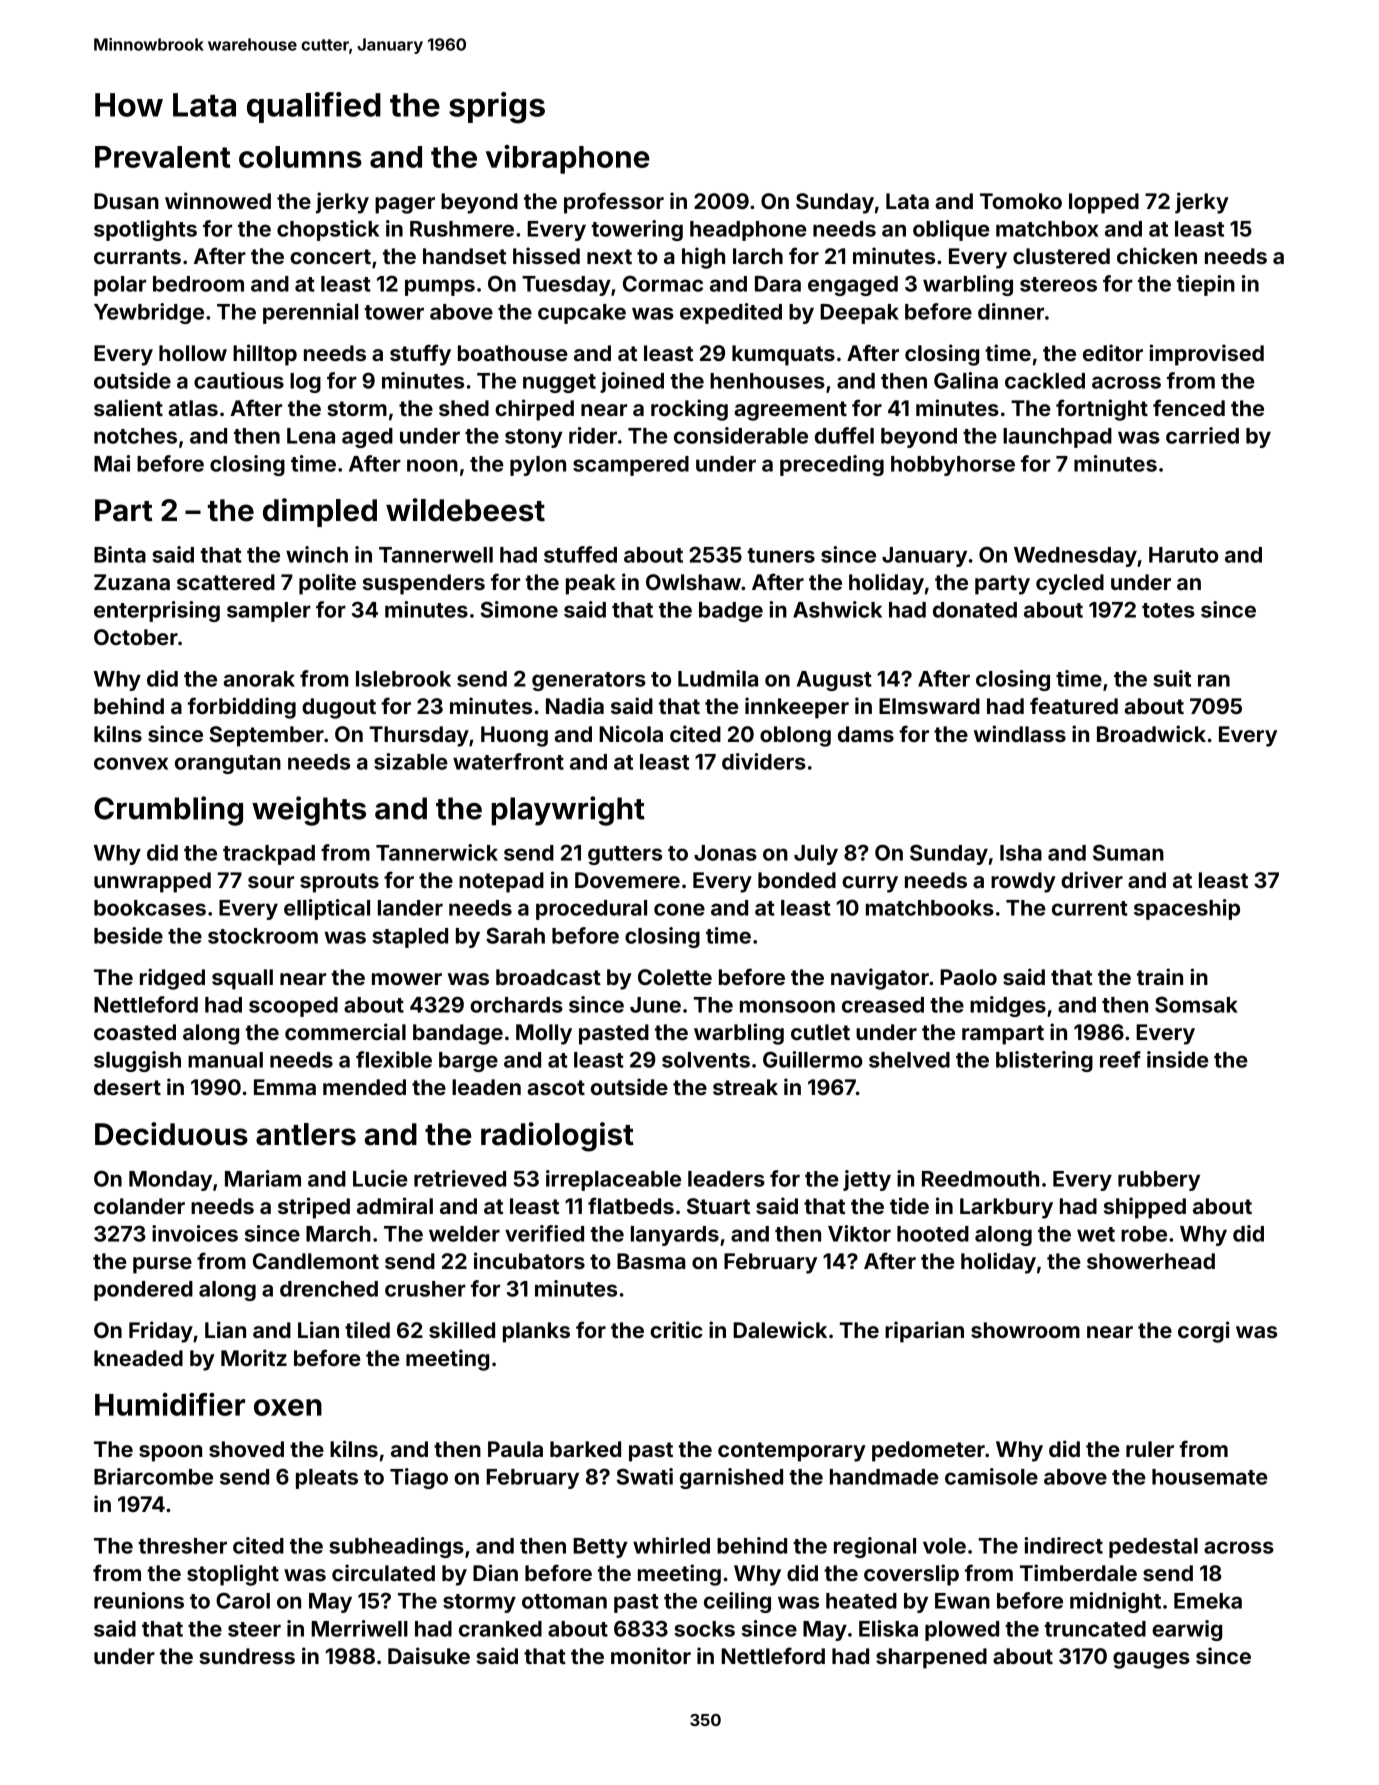 The width and height of the image is (1379, 1785). I want to click on Haruto, so click(1184, 555).
